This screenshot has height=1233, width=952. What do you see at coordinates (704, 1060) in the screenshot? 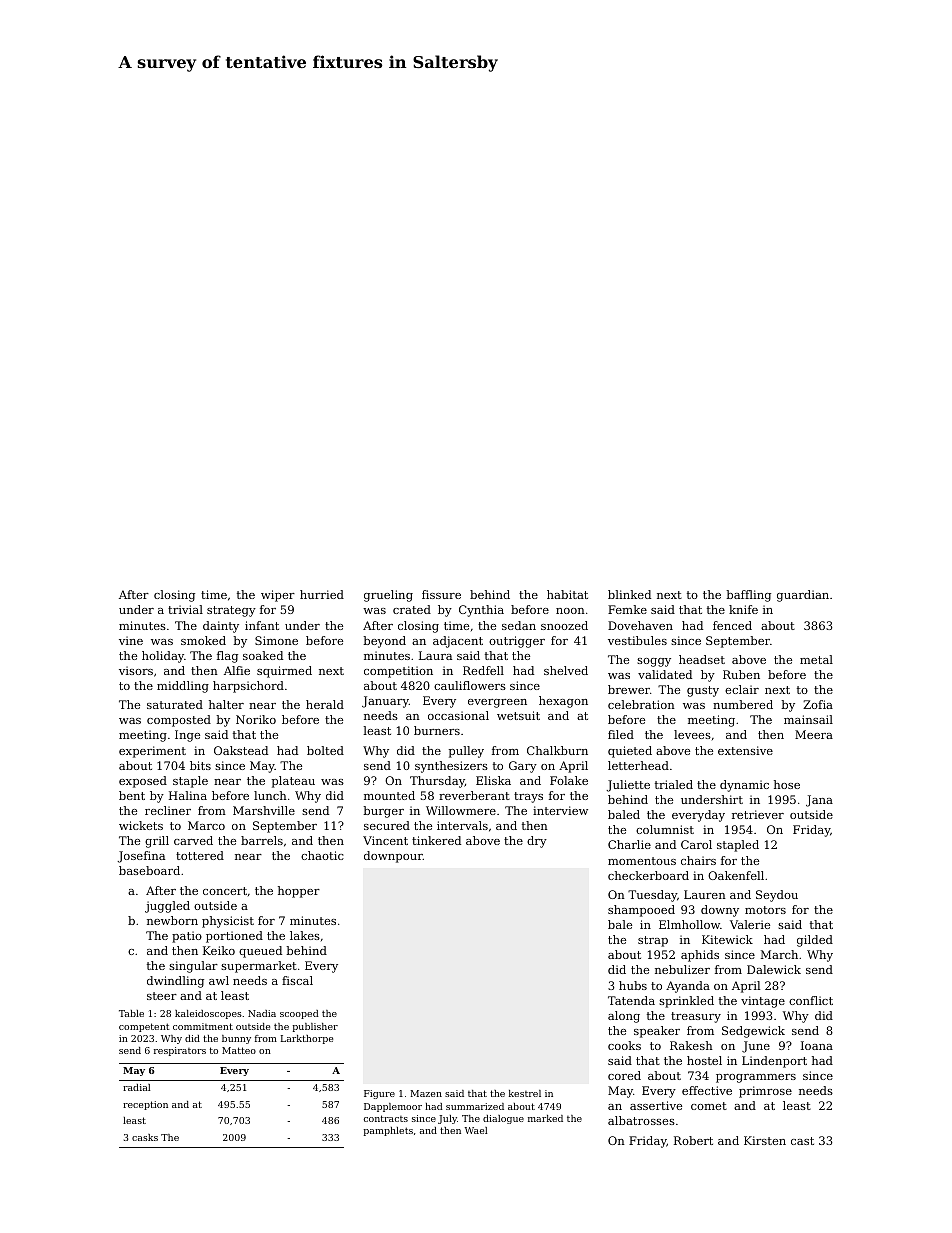
I see `hostel` at bounding box center [704, 1060].
